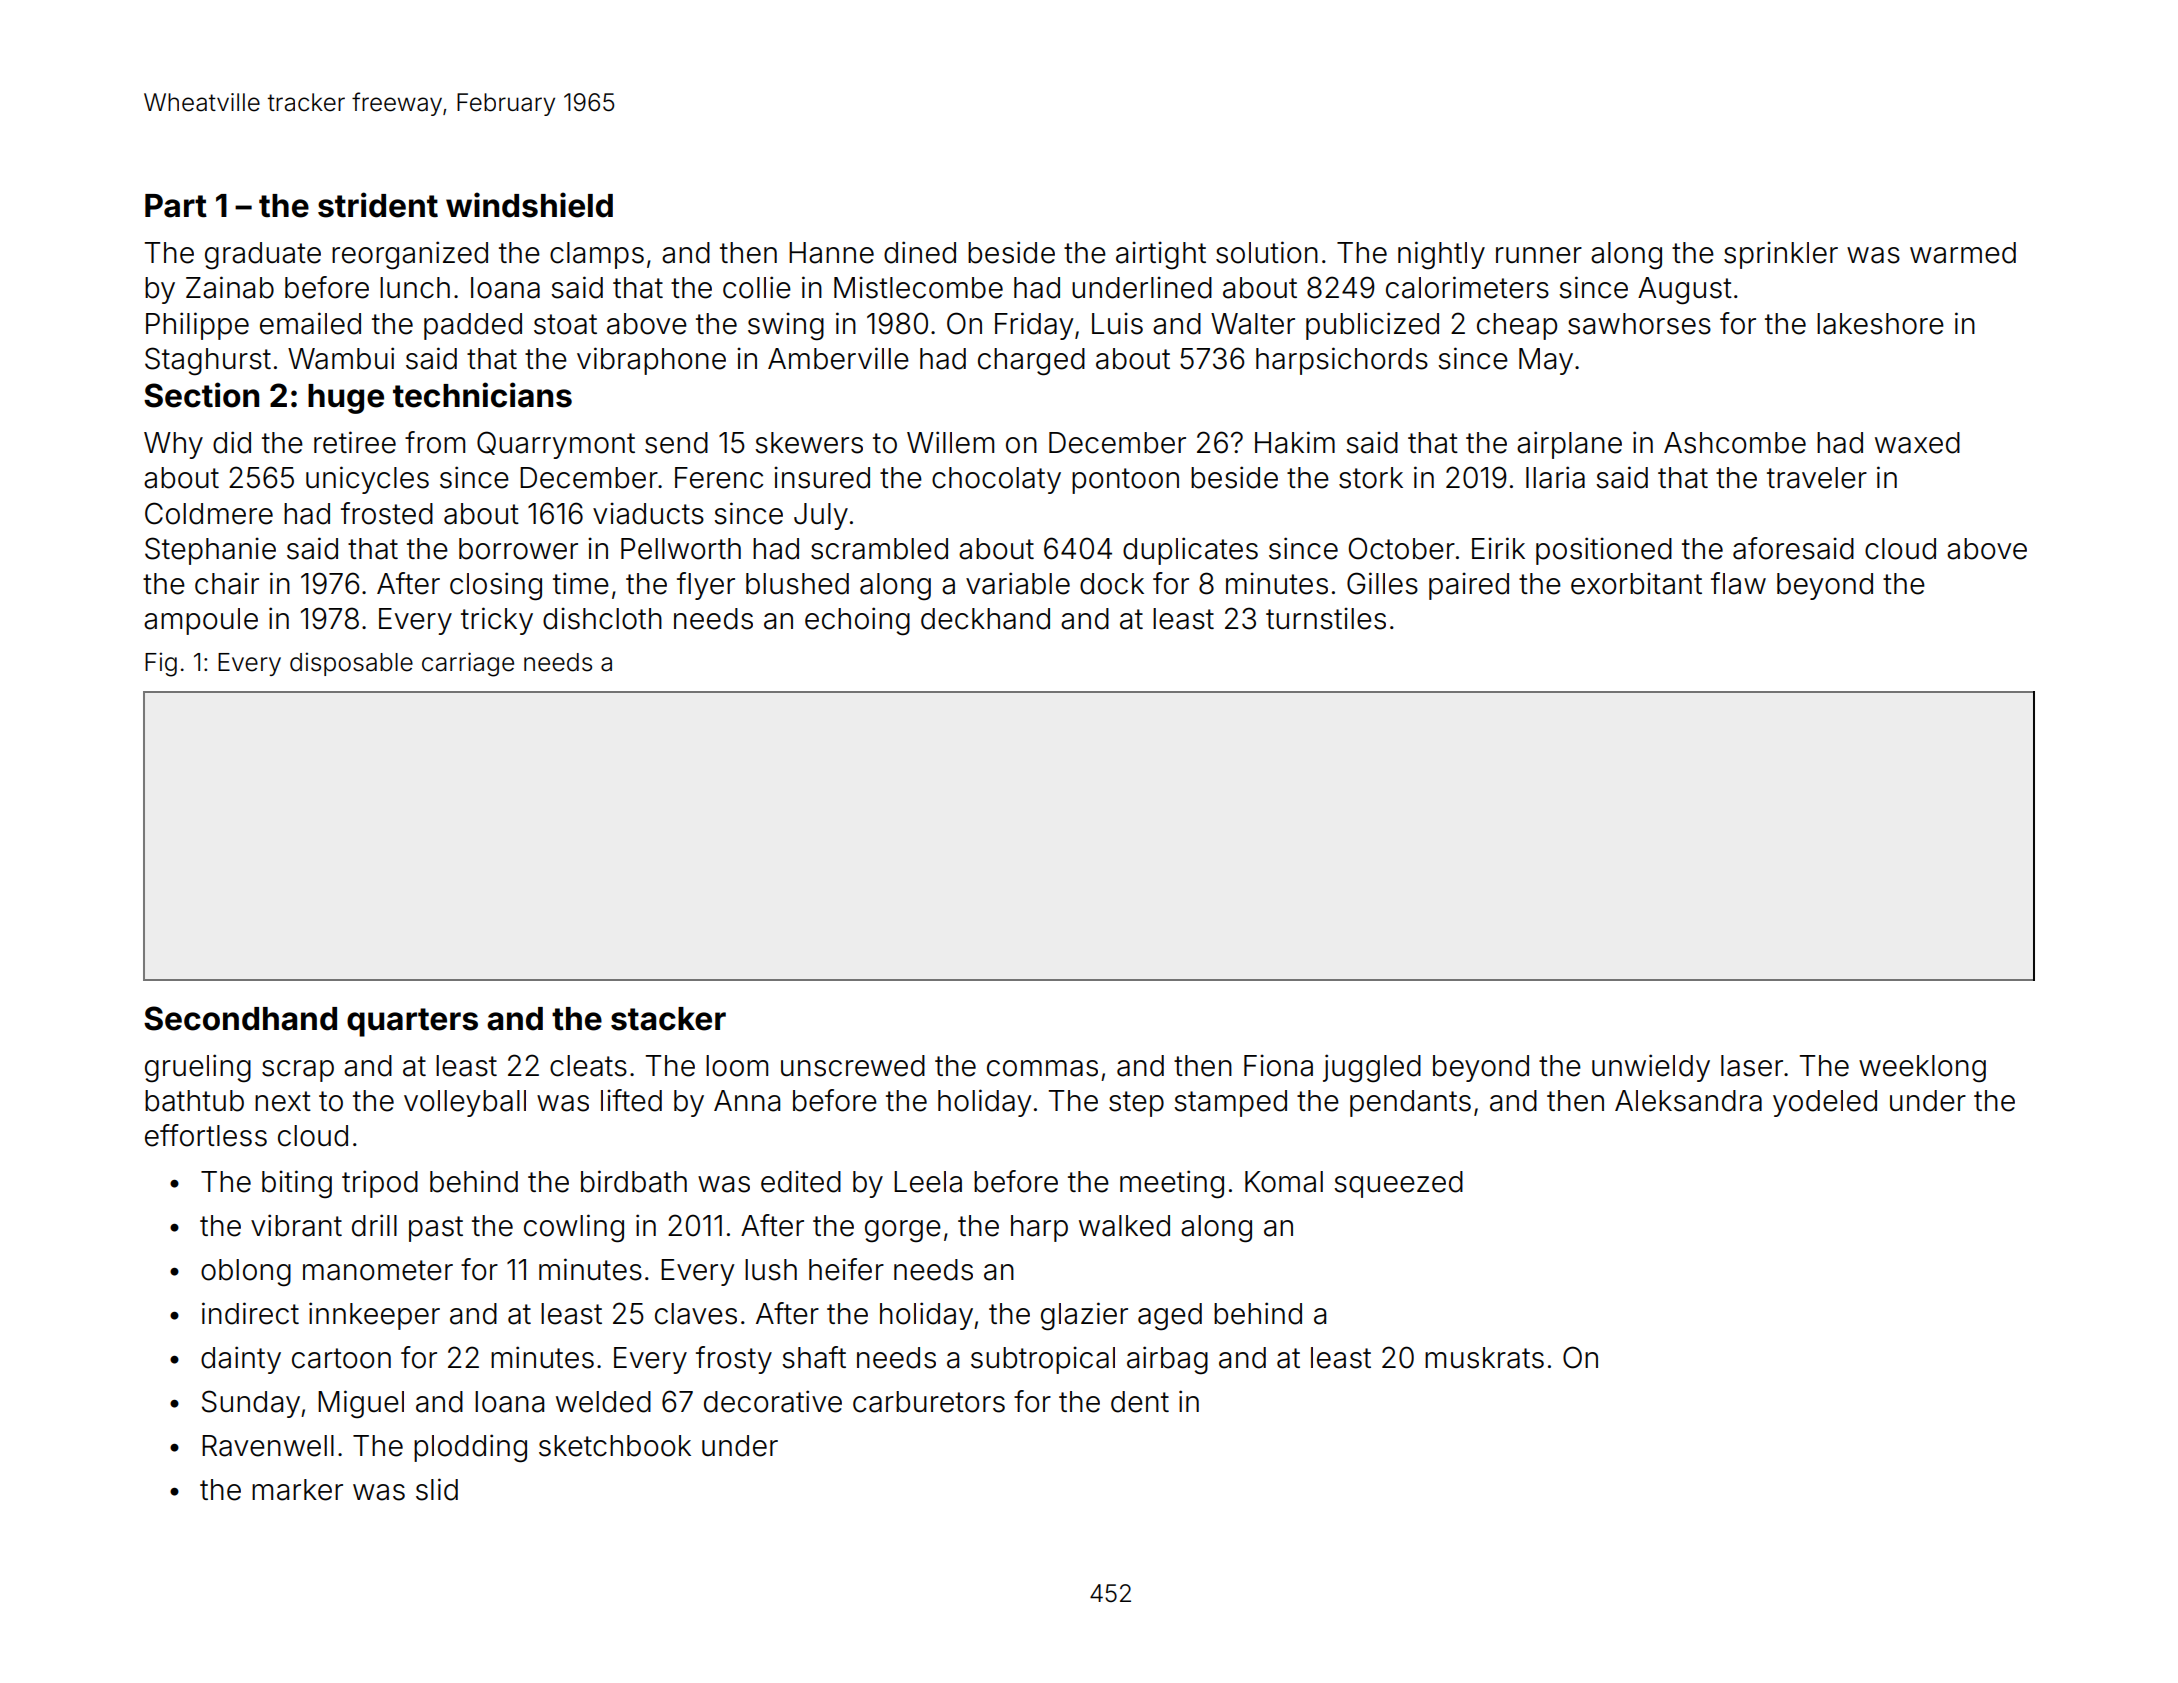 The image size is (2178, 1683). What do you see at coordinates (1539, 255) in the screenshot?
I see `runner` at bounding box center [1539, 255].
